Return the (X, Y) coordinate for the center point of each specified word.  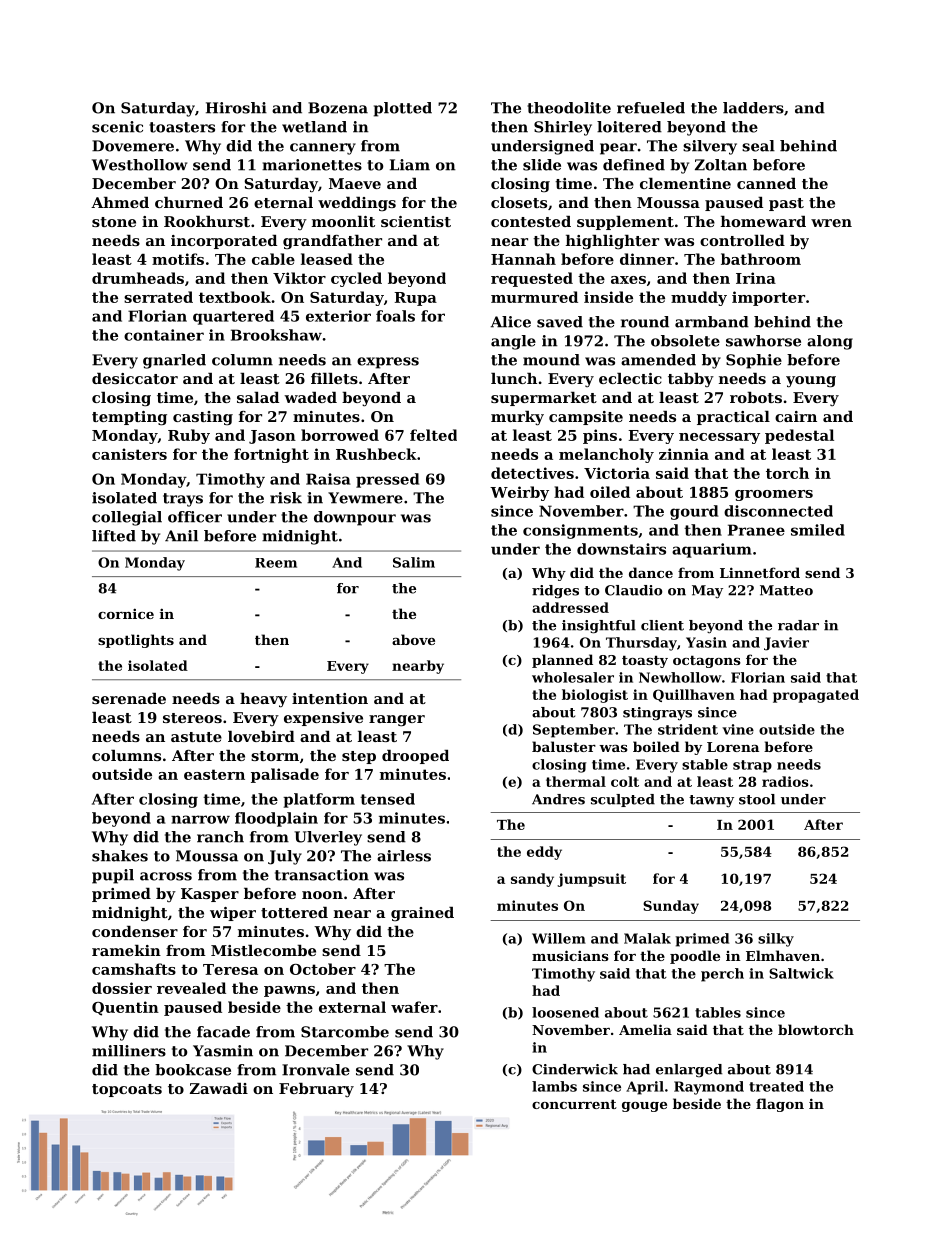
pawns (289, 991)
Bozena (338, 108)
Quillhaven (694, 695)
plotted (403, 109)
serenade (129, 698)
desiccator (135, 378)
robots (756, 397)
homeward (763, 221)
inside (608, 297)
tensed (387, 799)
